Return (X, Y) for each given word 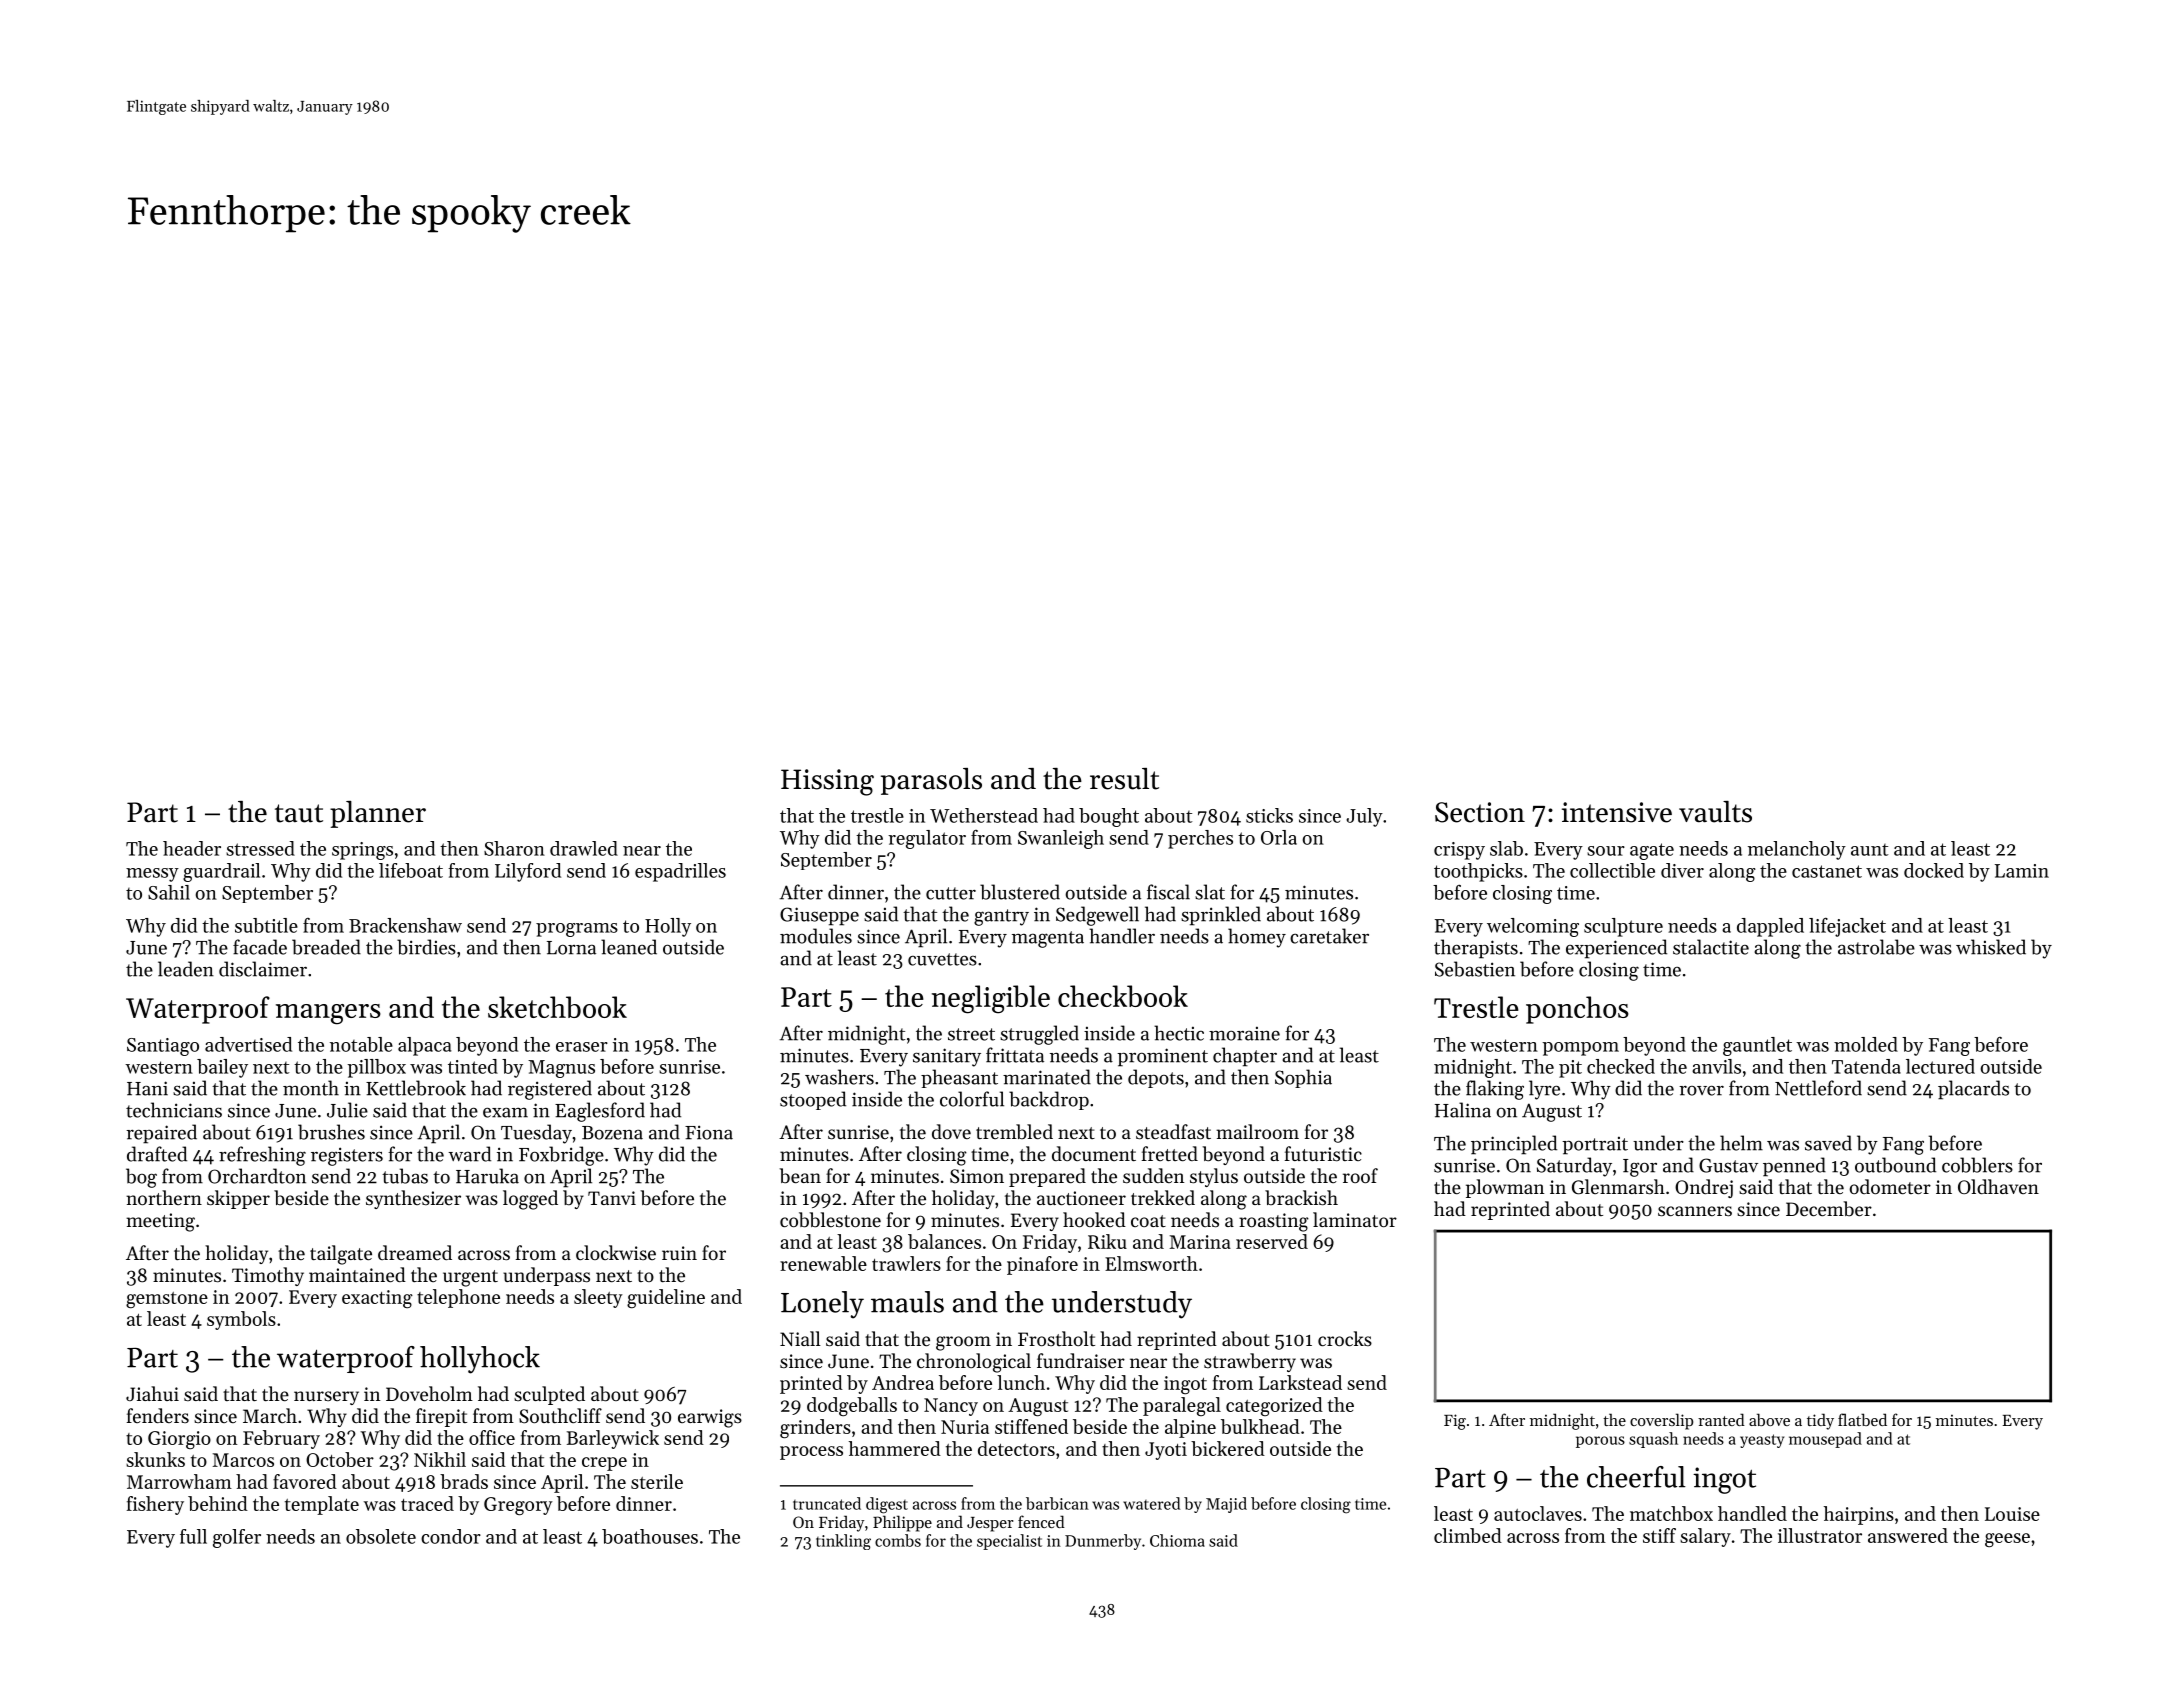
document (1094, 1153)
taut (299, 813)
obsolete (381, 1536)
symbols (241, 1320)
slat (1210, 892)
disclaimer (263, 969)
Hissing (827, 782)
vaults (1715, 812)
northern (164, 1197)
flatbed (1862, 1419)
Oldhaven (1998, 1186)
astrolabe (1876, 947)
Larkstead (1300, 1382)
